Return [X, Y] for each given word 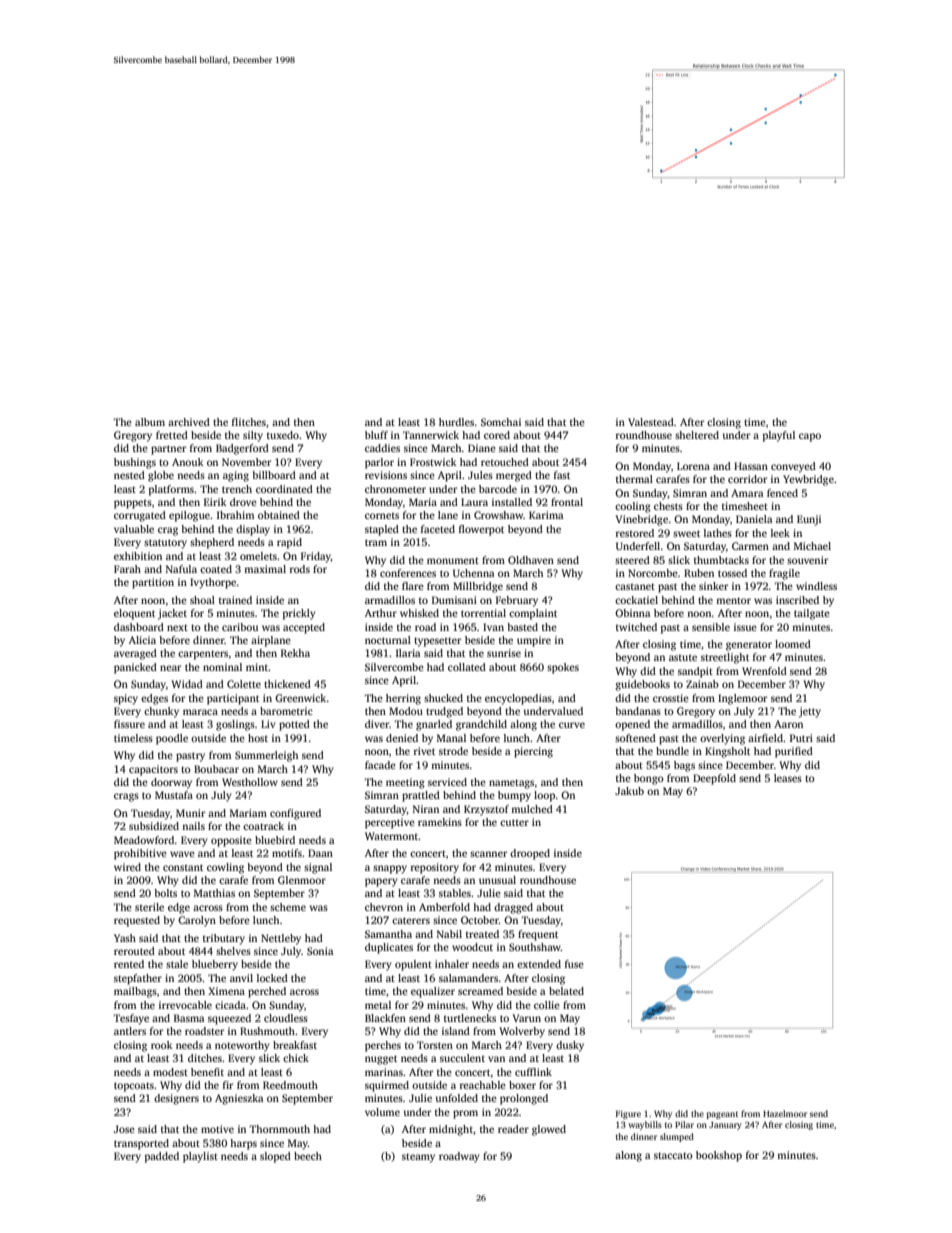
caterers [411, 920]
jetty [810, 712]
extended [539, 964]
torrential [483, 613]
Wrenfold [764, 671]
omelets [258, 556]
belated [566, 991]
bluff [376, 435]
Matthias [214, 893]
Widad [187, 684]
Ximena [226, 991]
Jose [124, 1129]
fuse [574, 964]
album [150, 422]
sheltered [697, 435]
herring [403, 699]
